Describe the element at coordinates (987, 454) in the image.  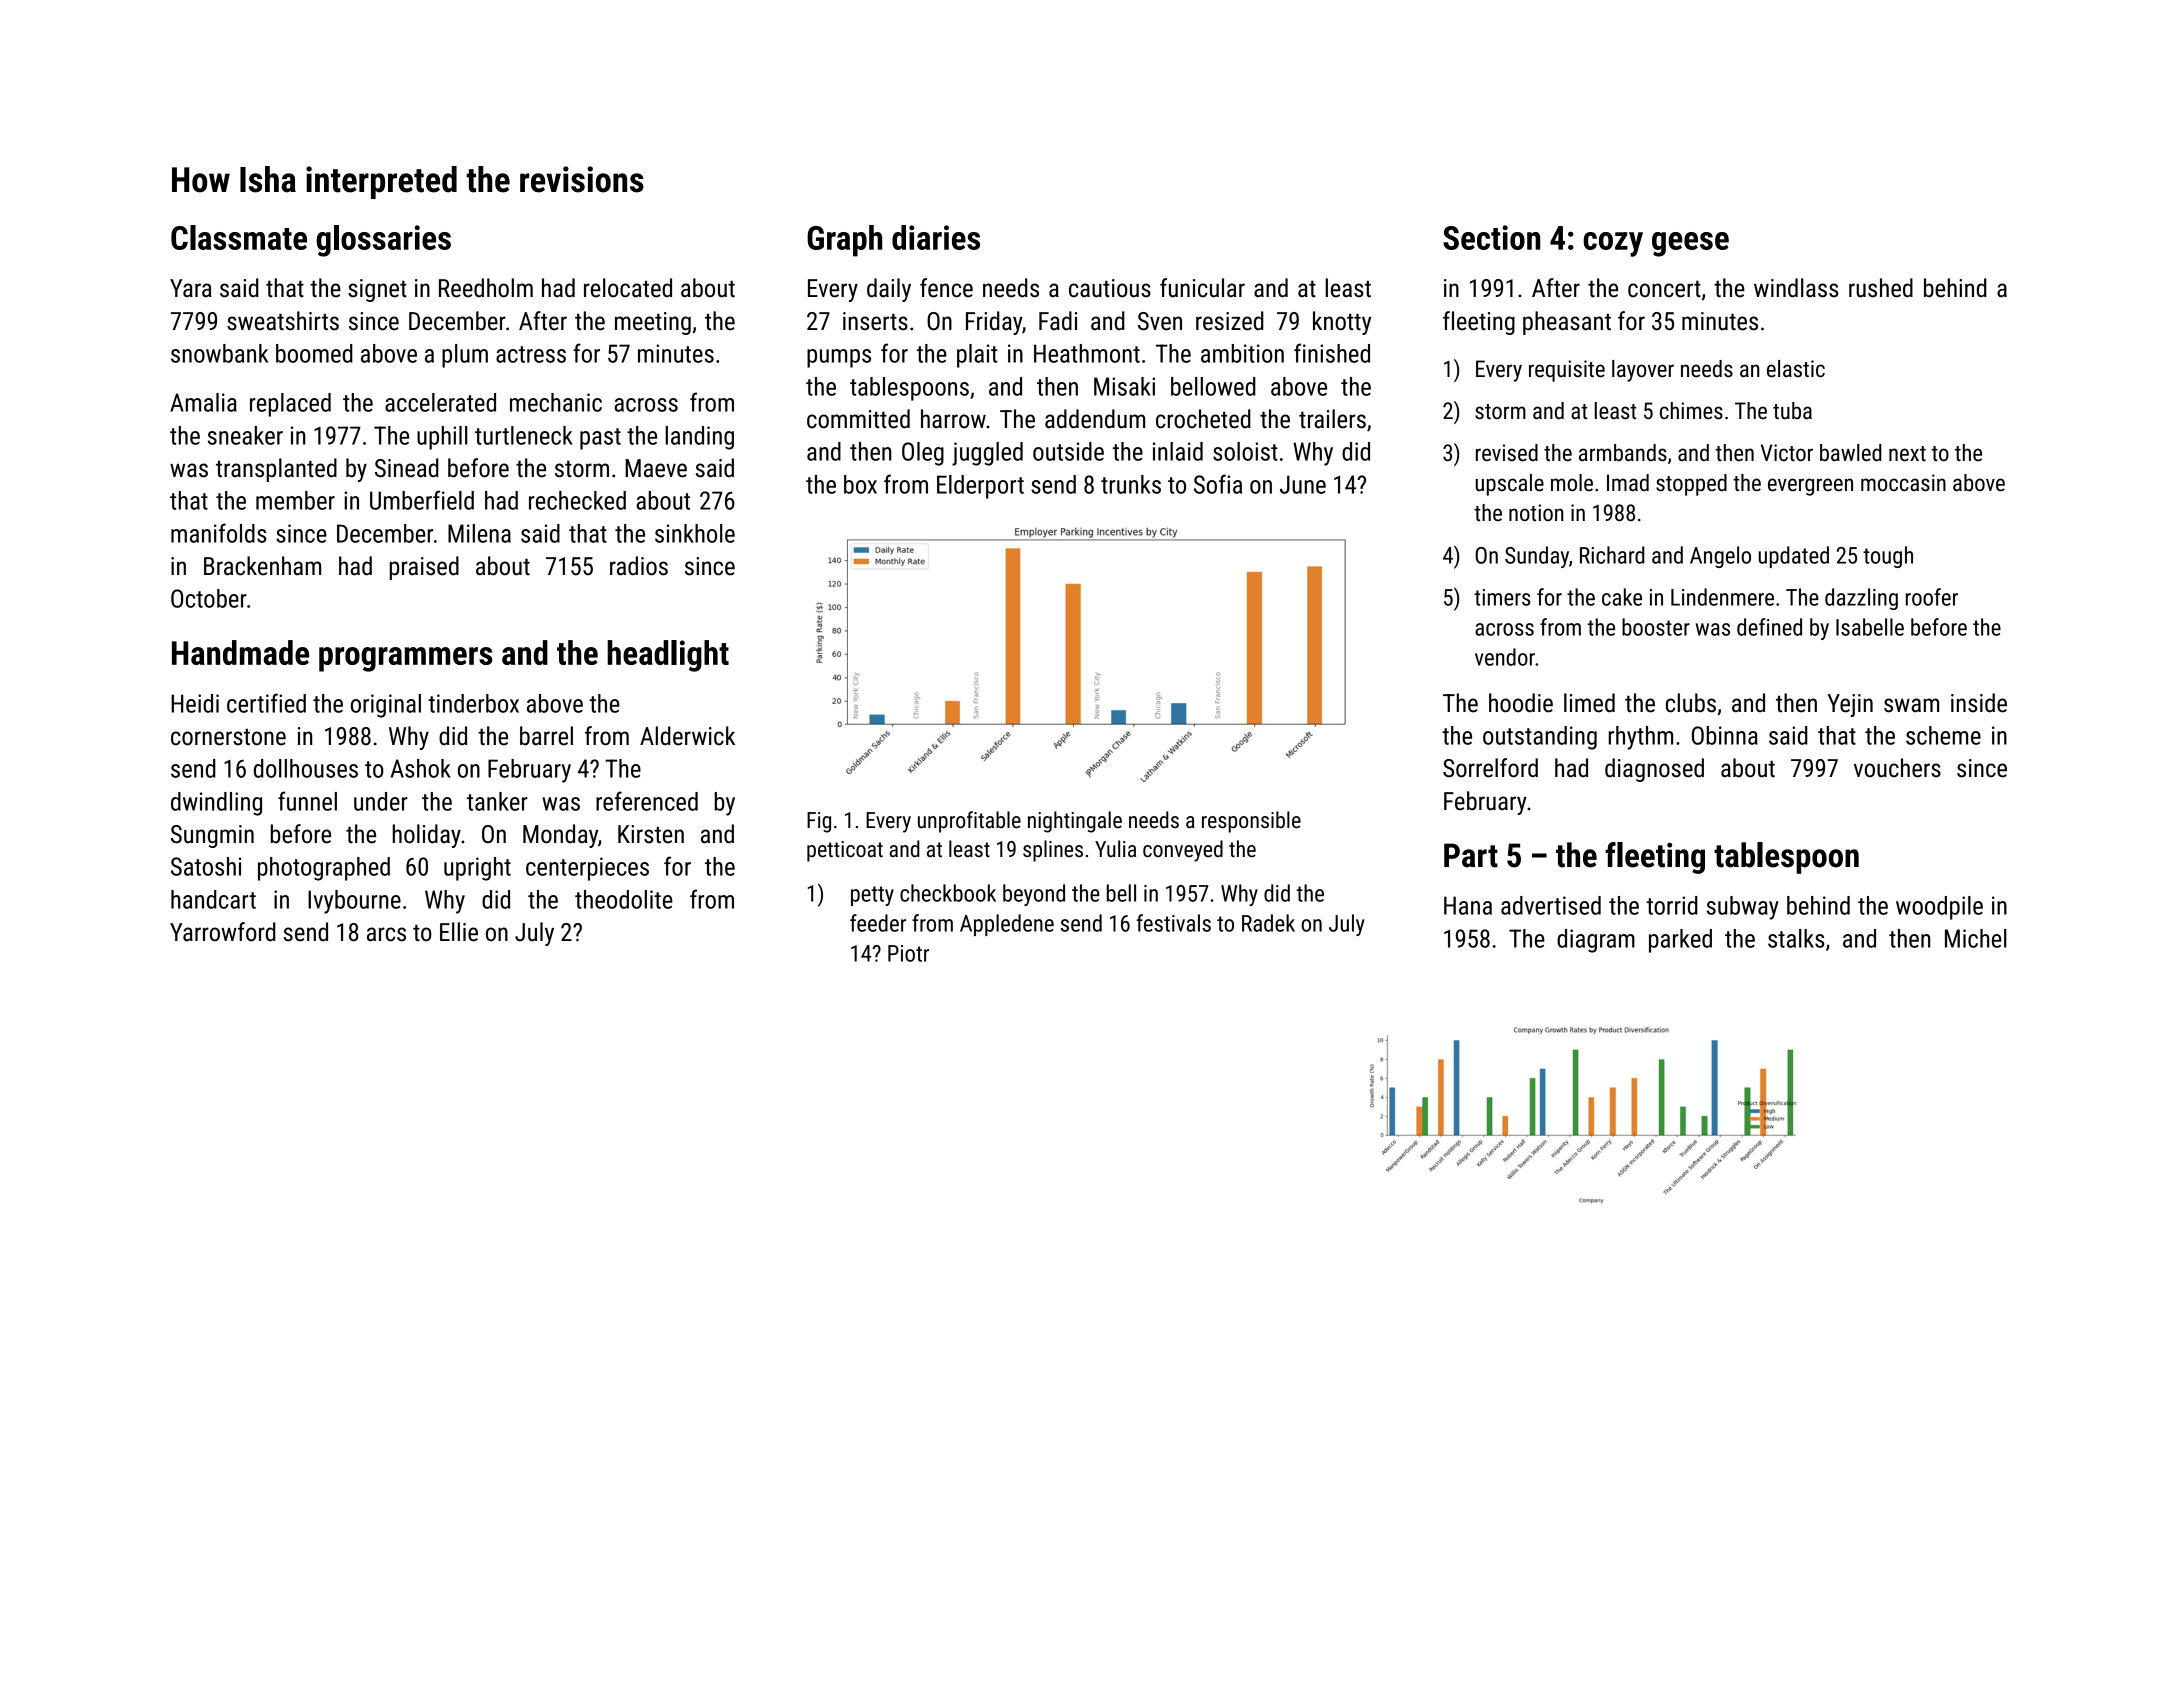
I see `juggled` at that location.
